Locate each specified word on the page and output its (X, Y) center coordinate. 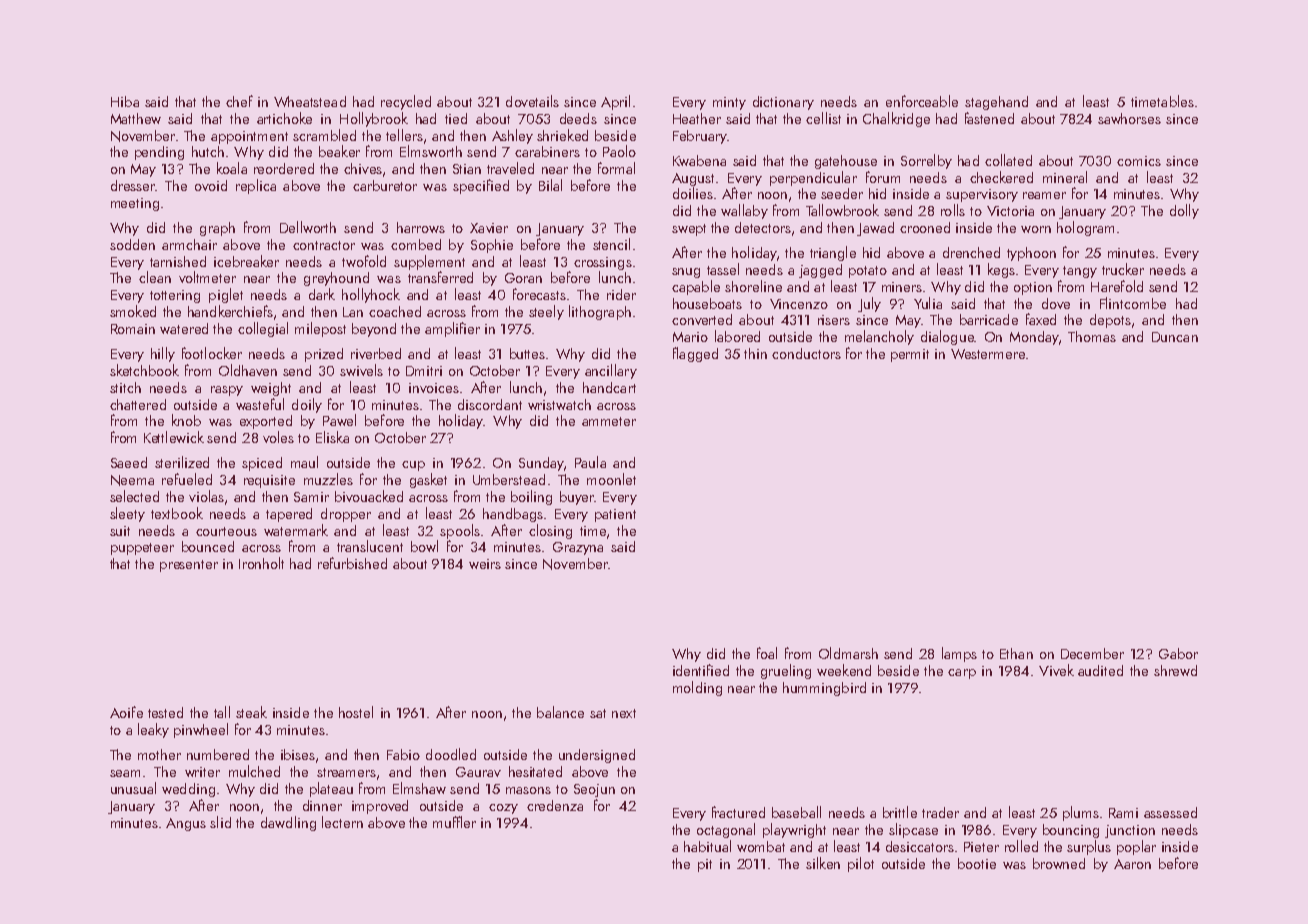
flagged (695, 354)
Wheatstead (310, 101)
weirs (485, 564)
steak (251, 712)
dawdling (288, 823)
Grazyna (578, 548)
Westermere (988, 354)
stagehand (996, 103)
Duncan (1175, 337)
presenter (189, 566)
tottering (175, 296)
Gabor (1178, 653)
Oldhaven (248, 370)
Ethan (1016, 653)
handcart (609, 387)
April (615, 102)
